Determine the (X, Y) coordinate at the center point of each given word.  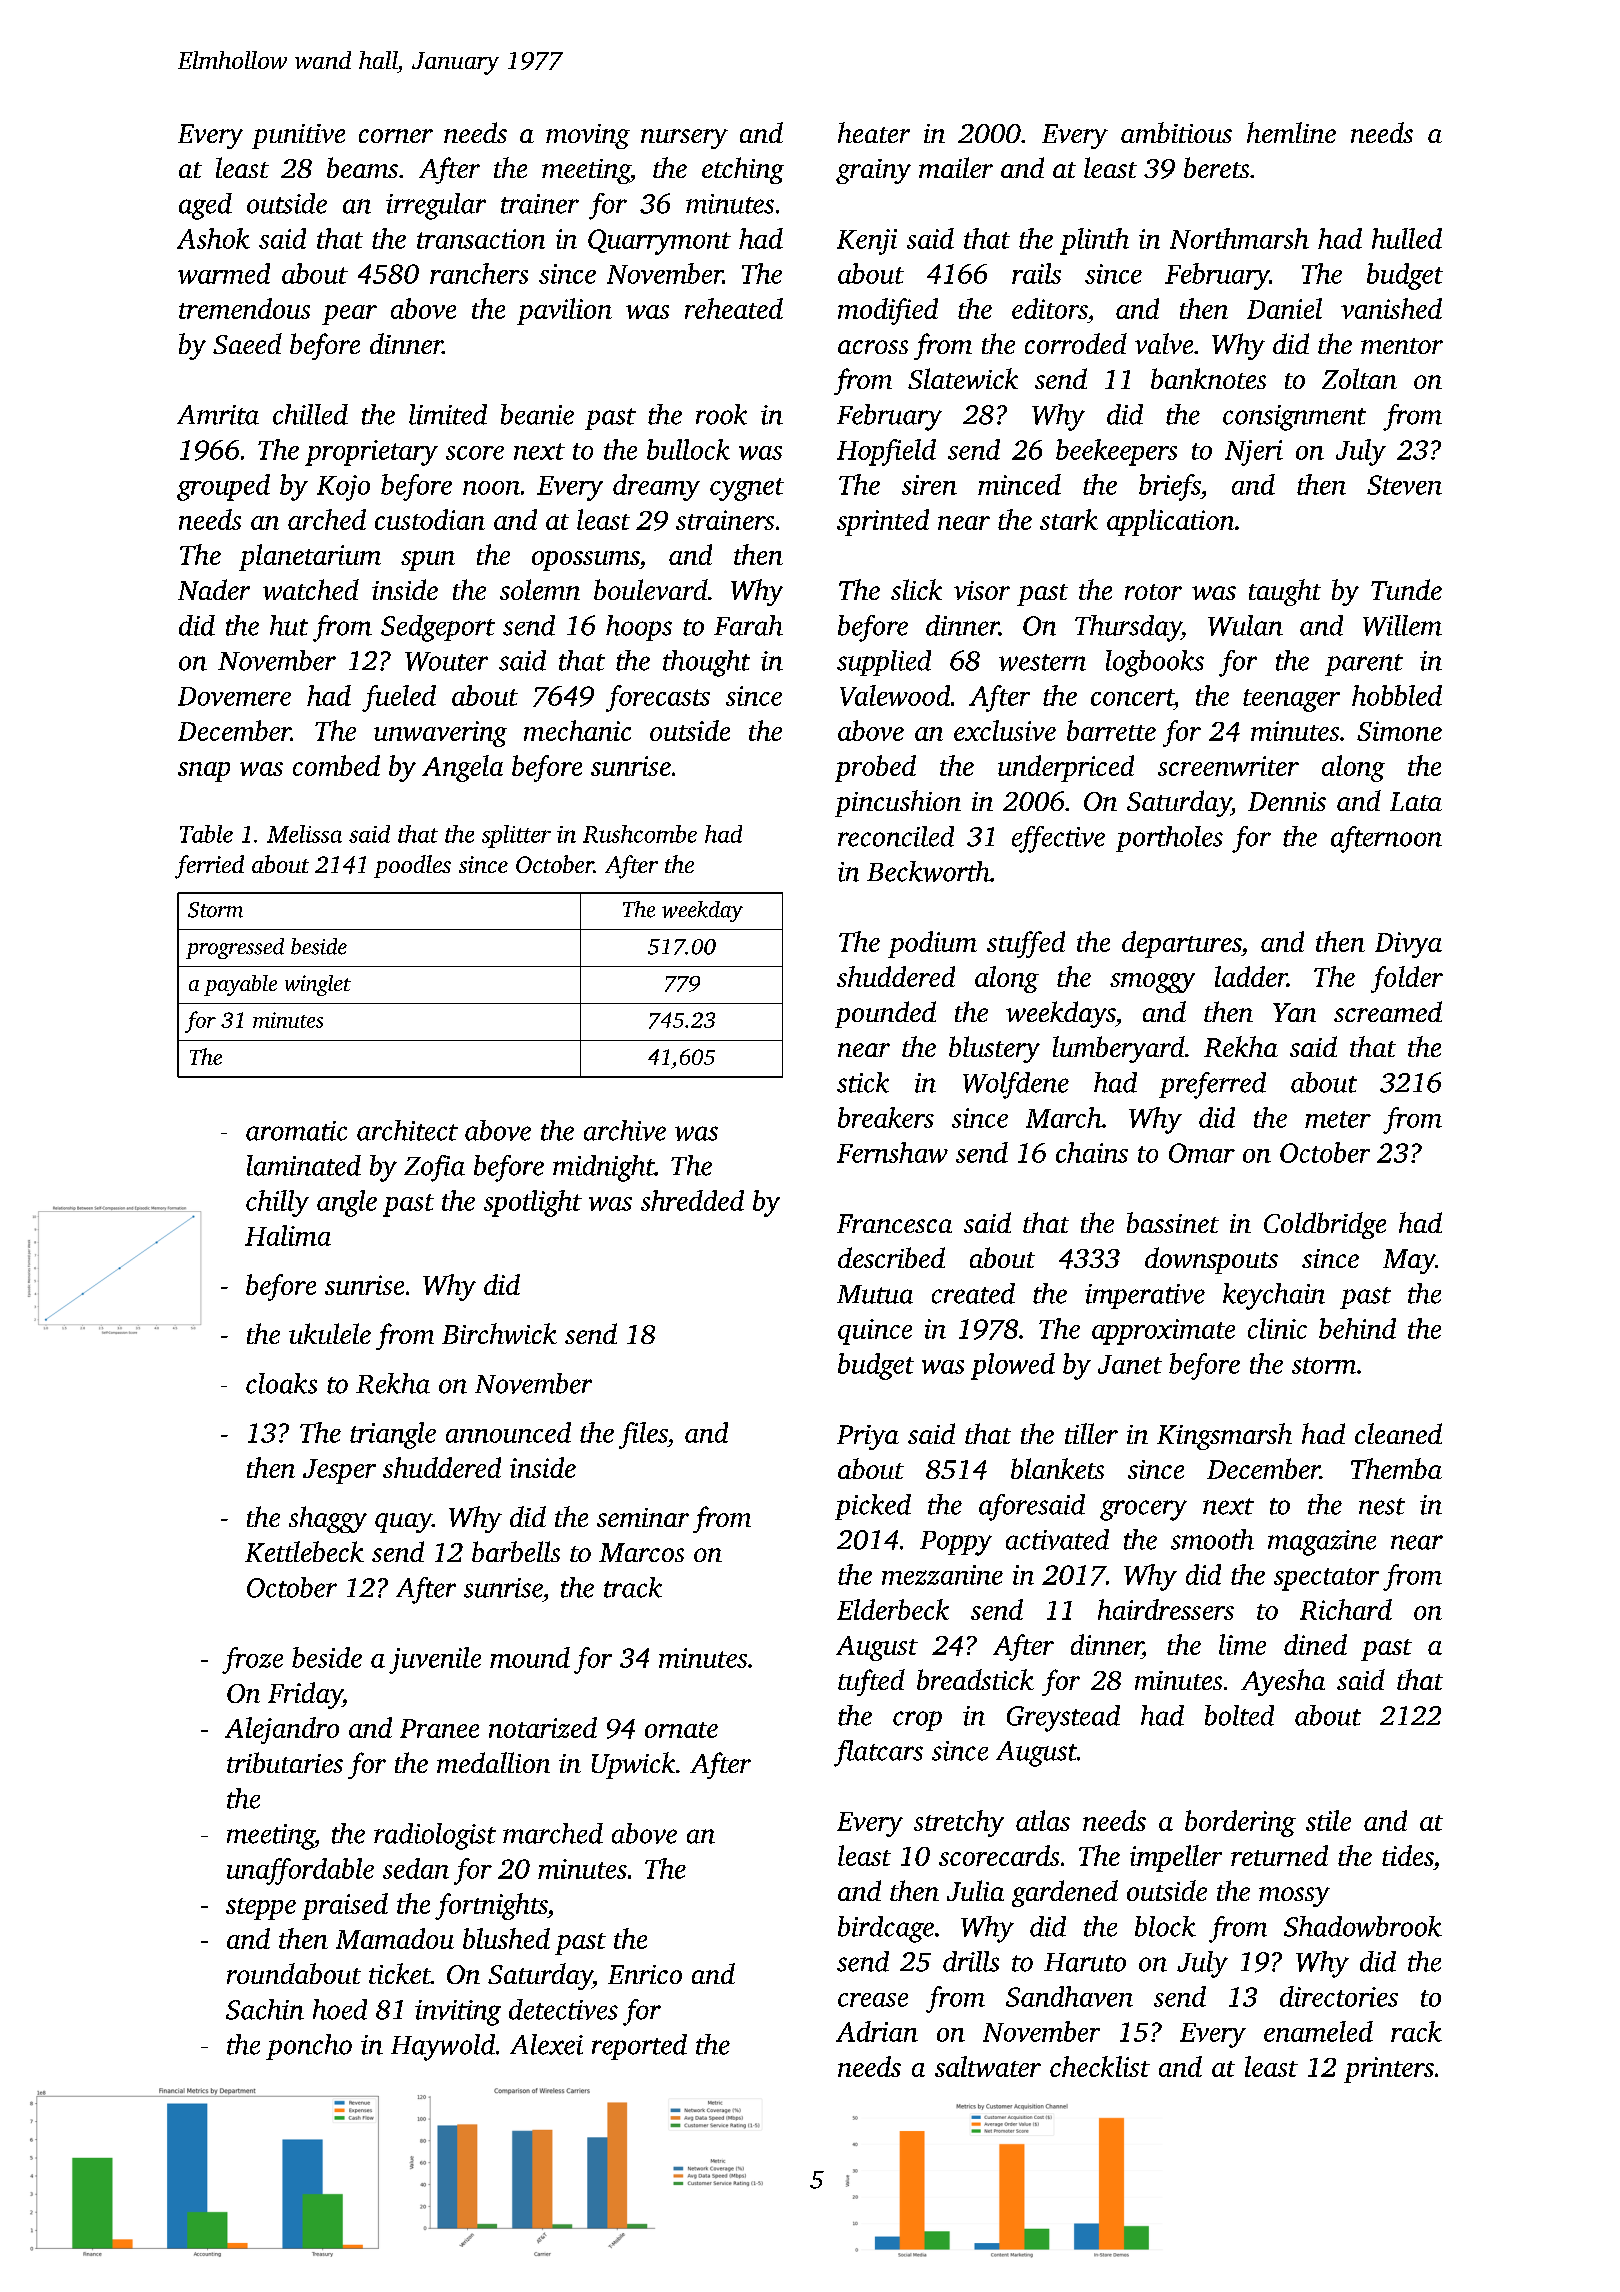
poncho (309, 2047)
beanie (537, 414)
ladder (1251, 976)
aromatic (296, 1131)
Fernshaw (892, 1152)
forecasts (658, 698)
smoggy (1152, 983)
